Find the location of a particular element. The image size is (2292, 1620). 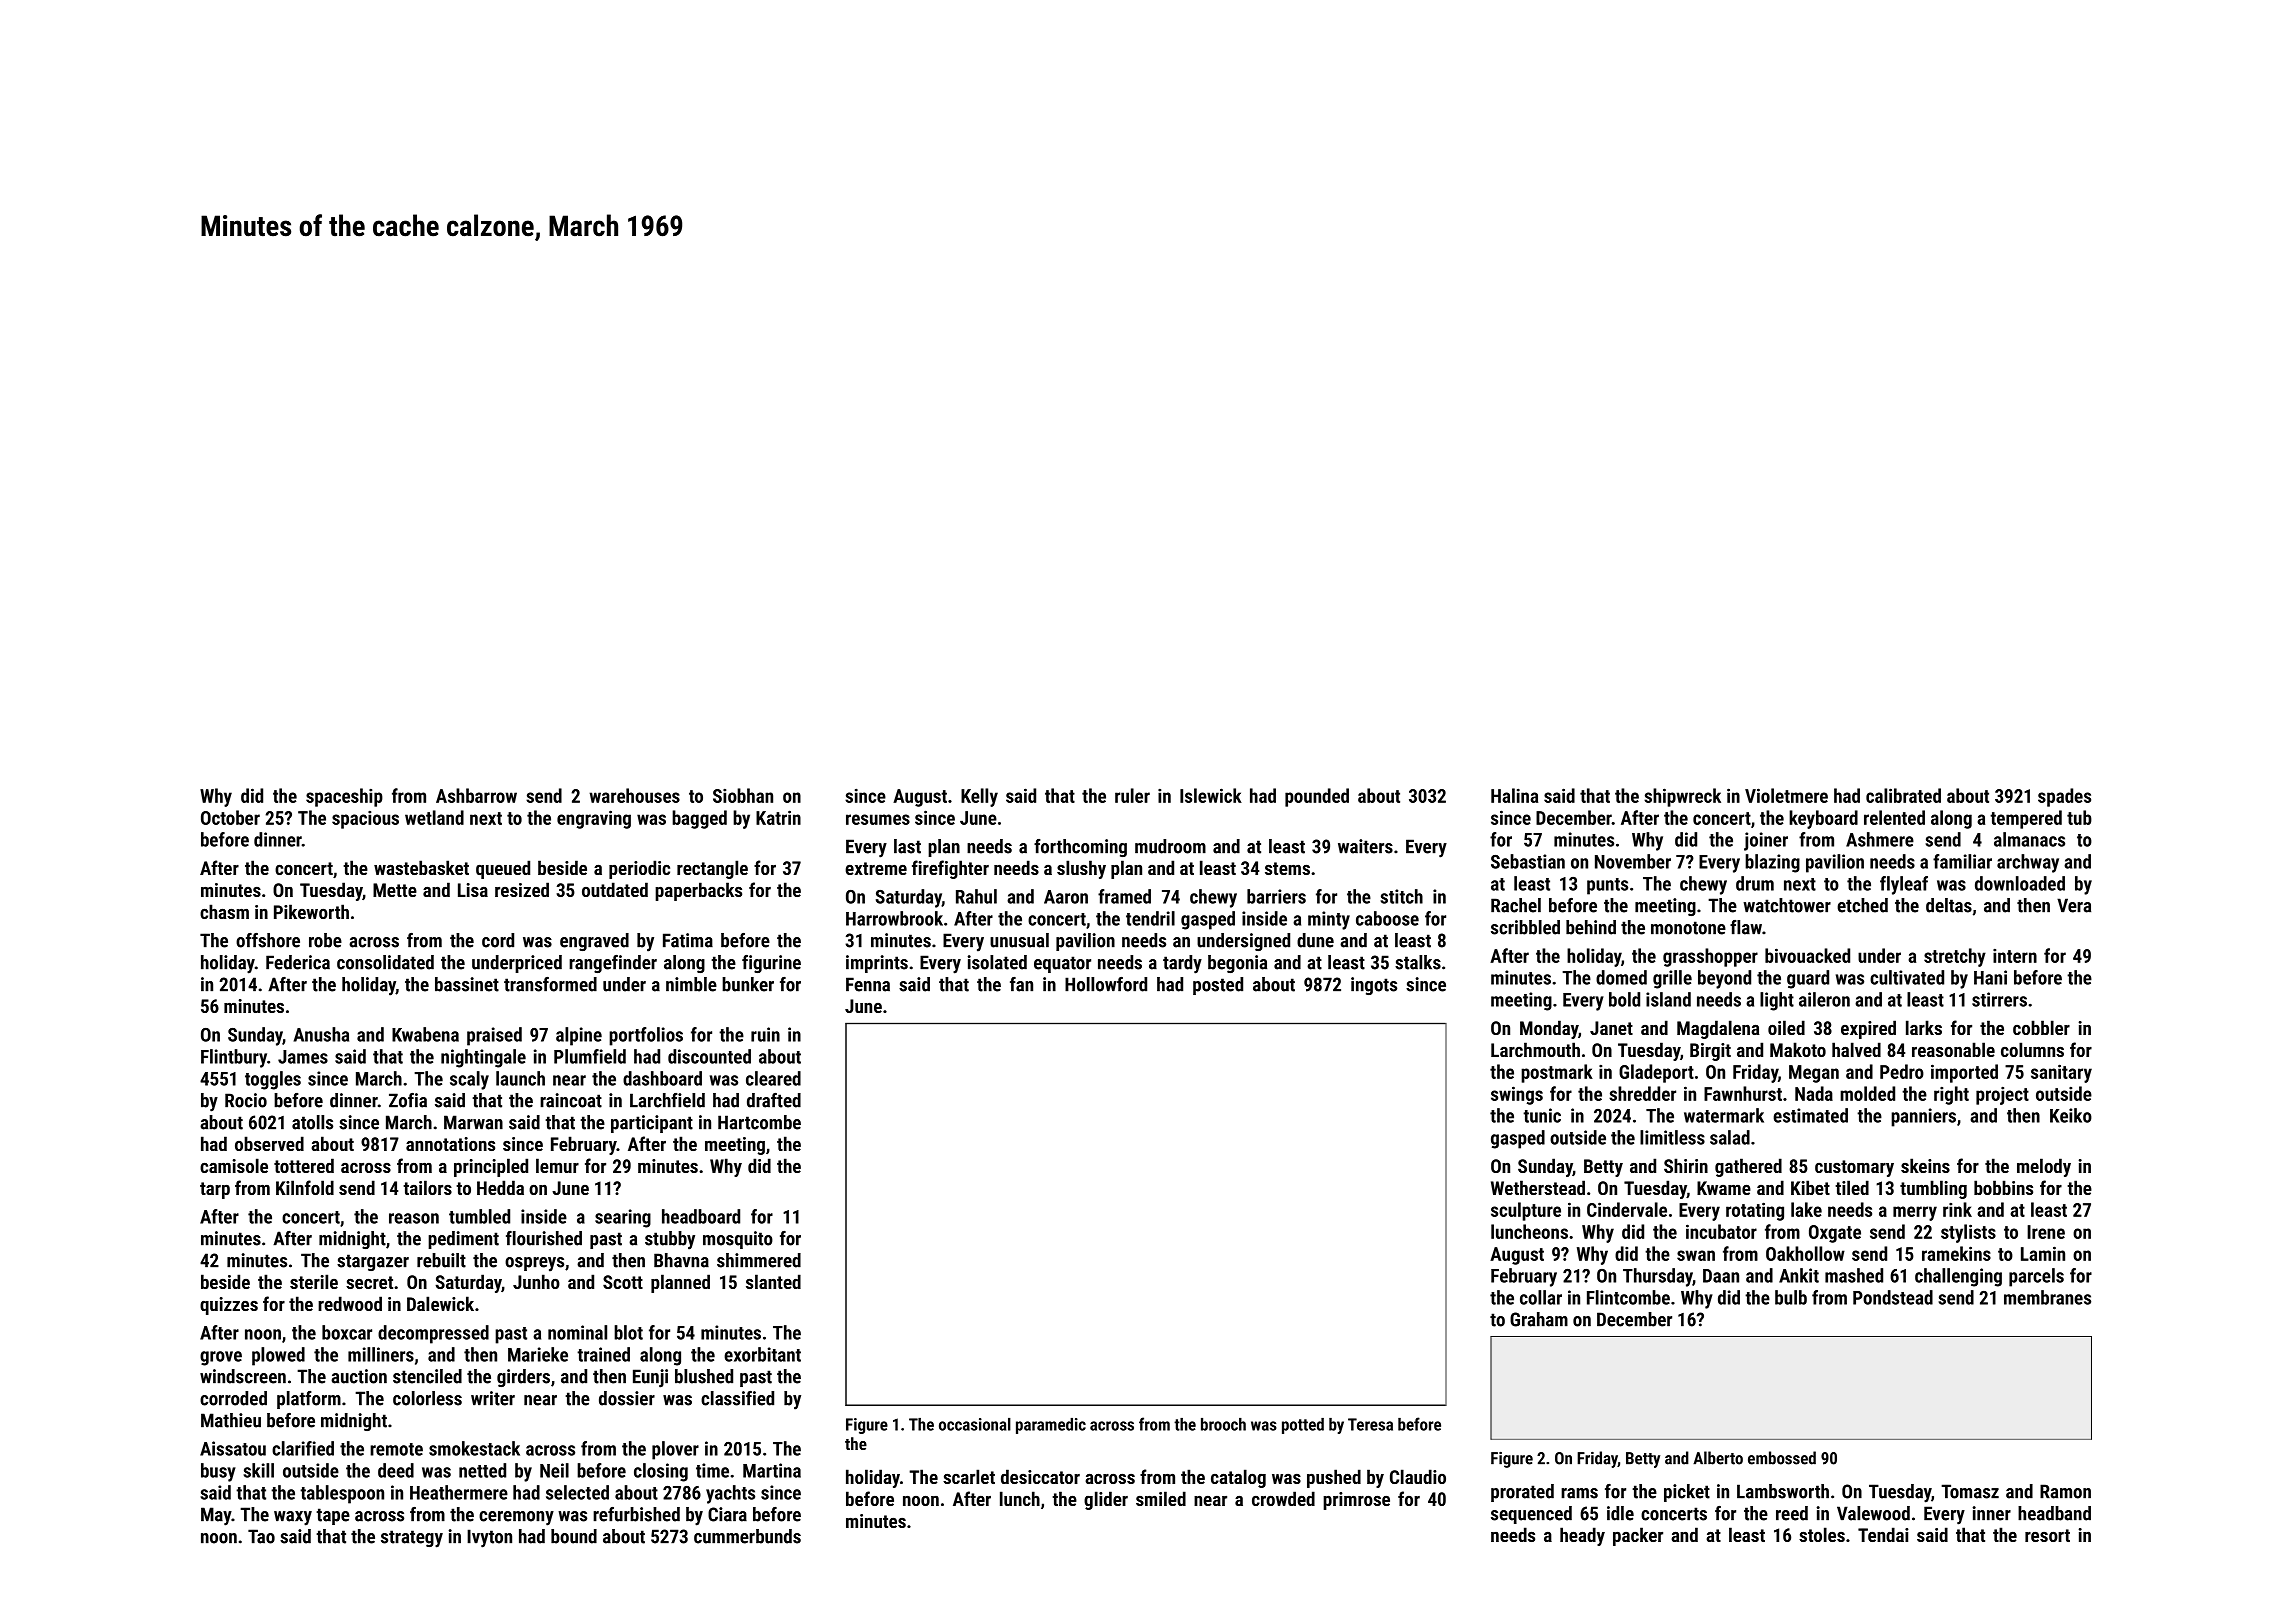

October is located at coordinates (230, 817).
